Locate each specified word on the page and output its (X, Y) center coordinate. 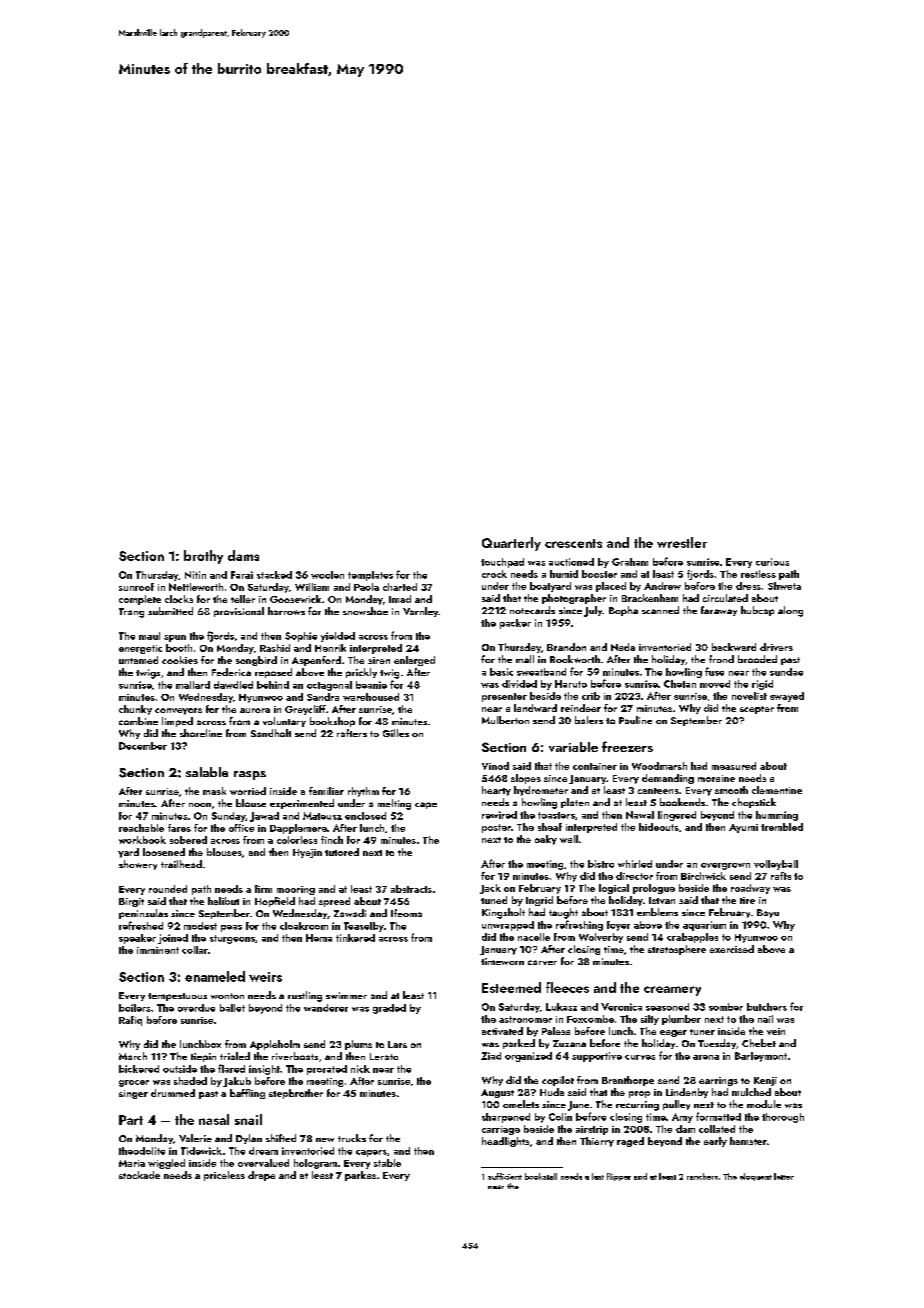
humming (777, 816)
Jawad (264, 817)
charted (400, 587)
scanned (660, 610)
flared (231, 1068)
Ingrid (539, 901)
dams (243, 555)
